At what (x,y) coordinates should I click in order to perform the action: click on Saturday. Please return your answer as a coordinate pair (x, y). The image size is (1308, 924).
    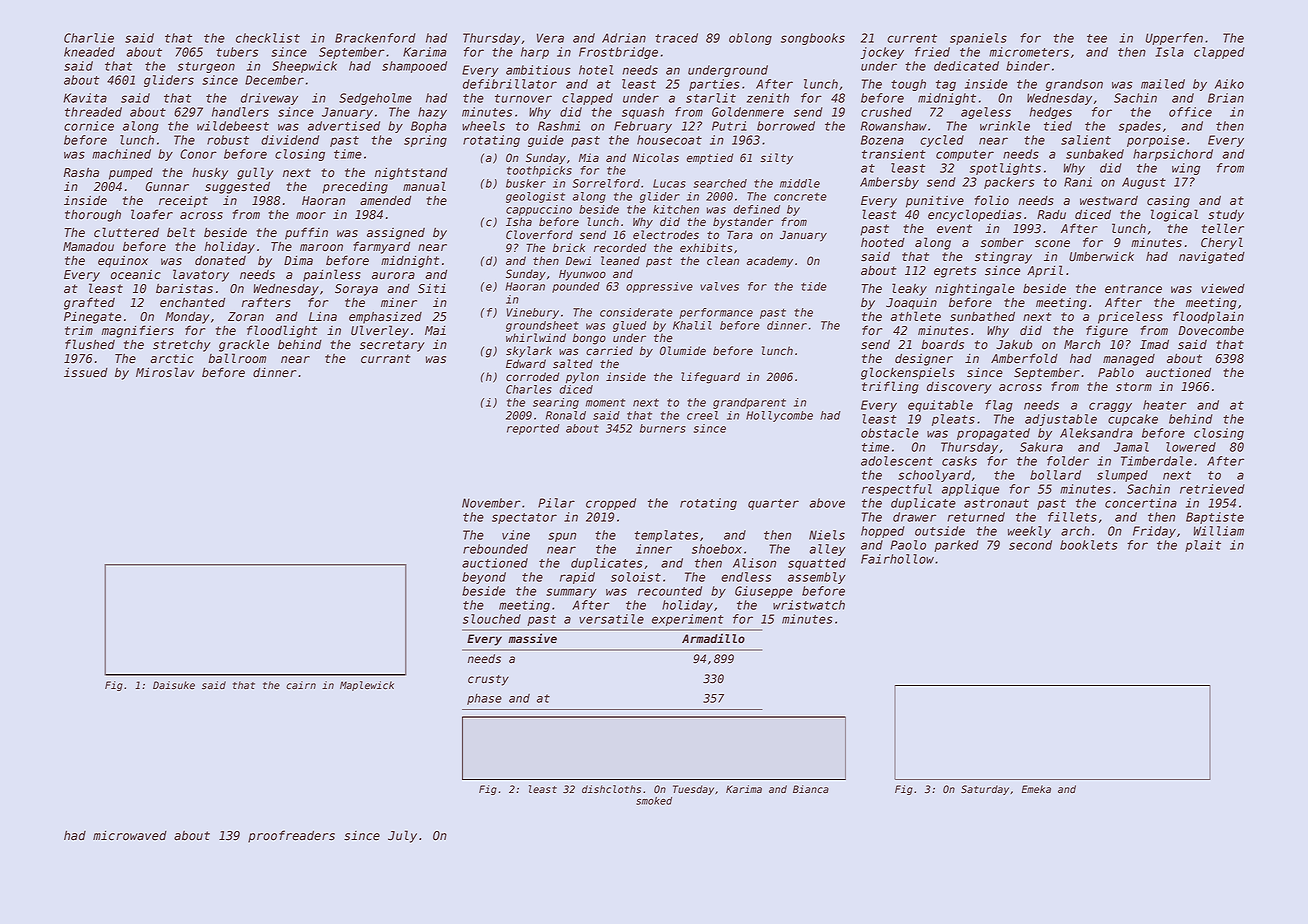
    Looking at the image, I should click on (985, 790).
